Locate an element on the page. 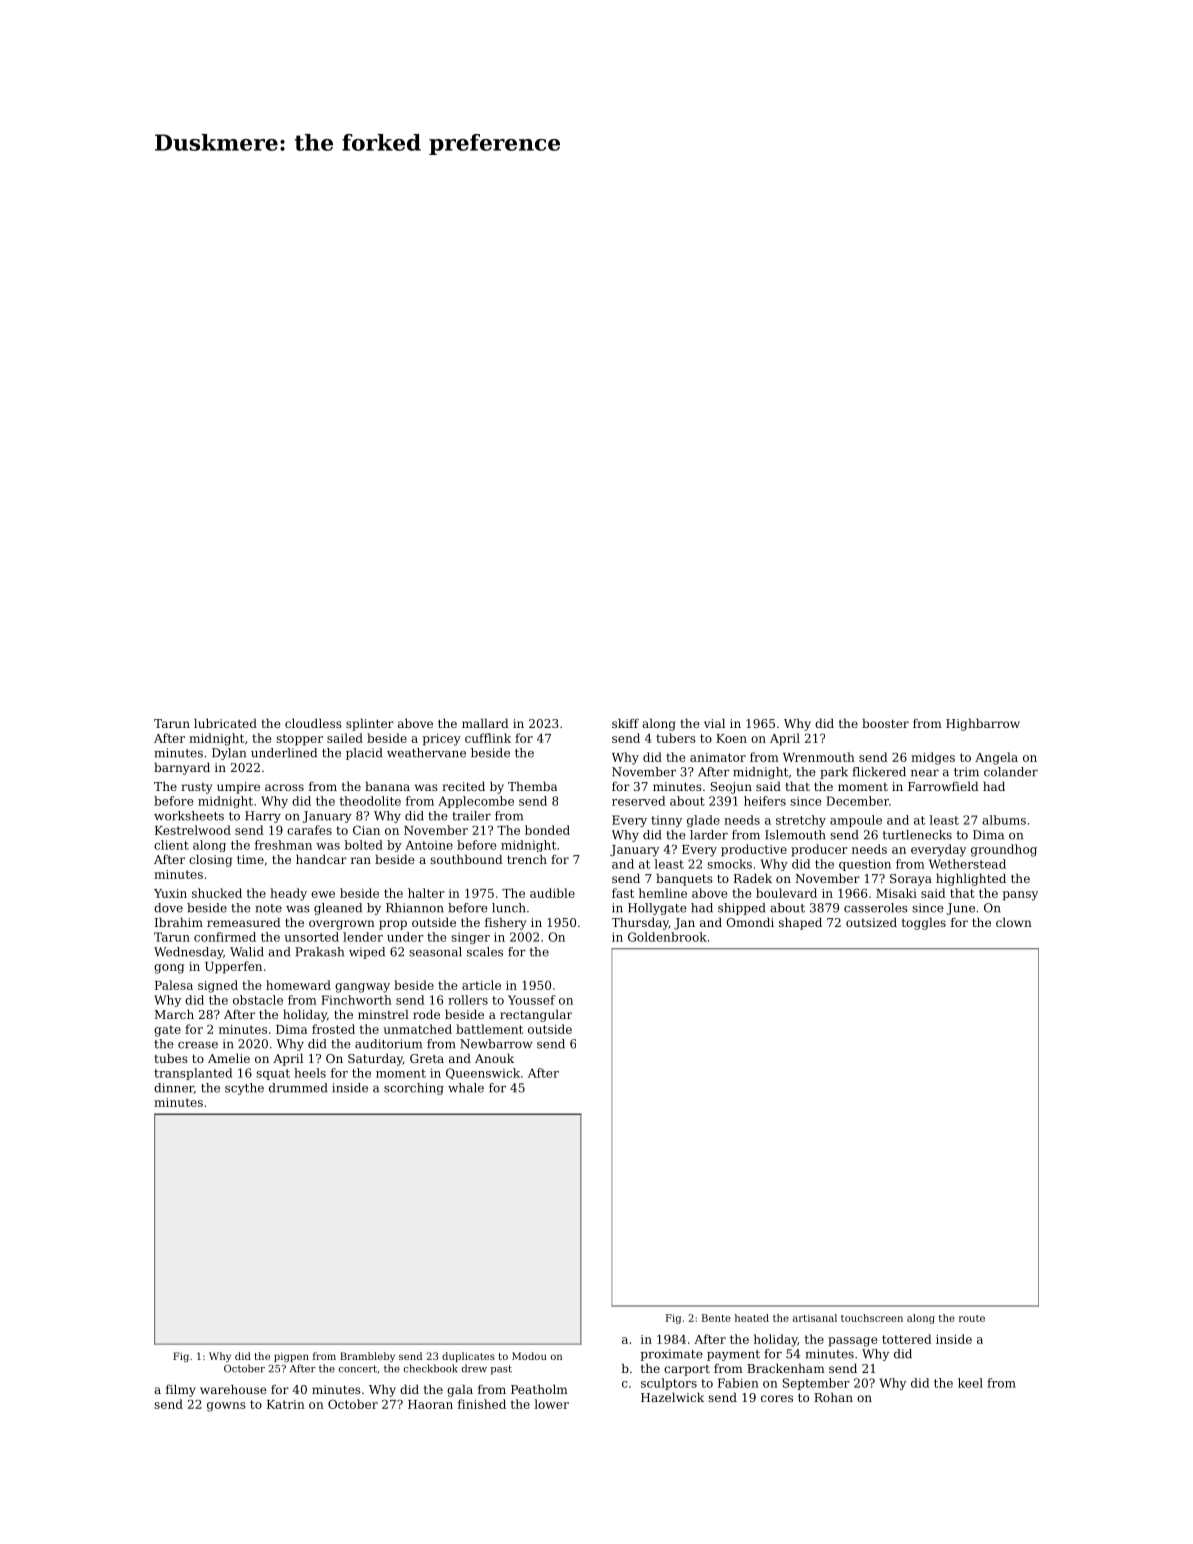  scales is located at coordinates (485, 952).
